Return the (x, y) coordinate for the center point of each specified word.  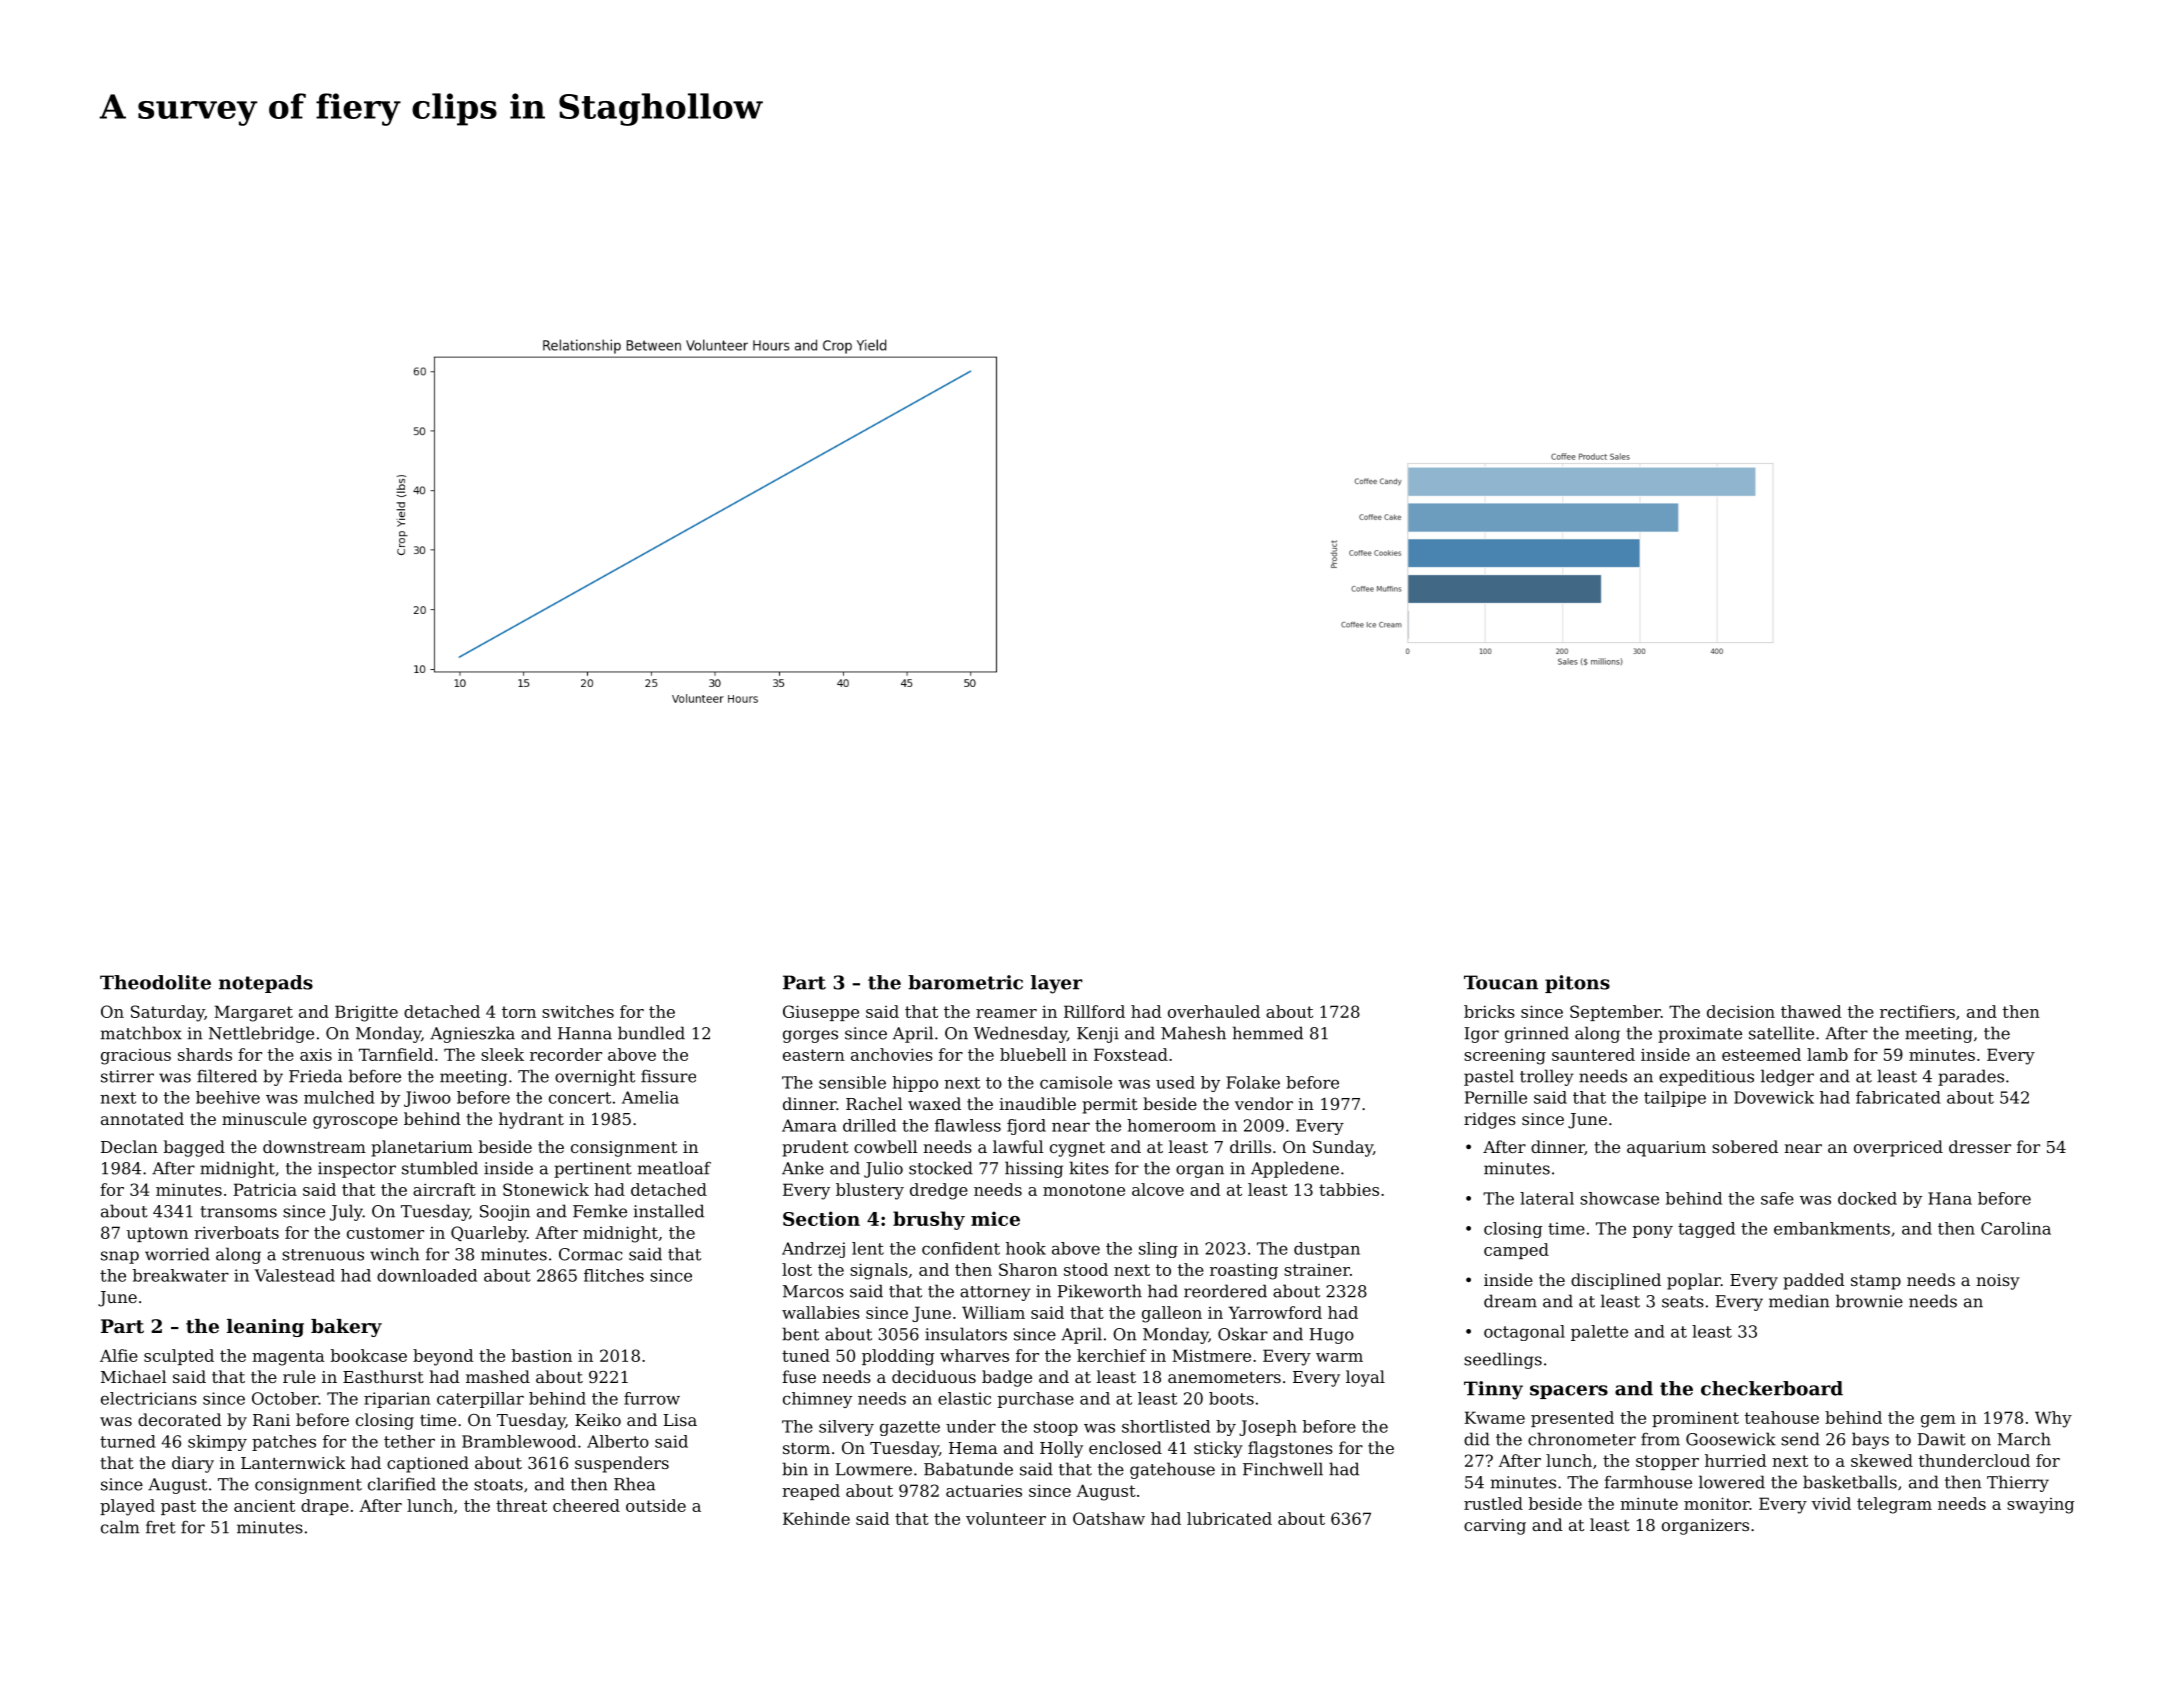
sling (1158, 1250)
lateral (1547, 1198)
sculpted (179, 1357)
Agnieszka (472, 1034)
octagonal (1524, 1333)
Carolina (2016, 1228)
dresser (1980, 1146)
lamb (1827, 1054)
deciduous (934, 1376)
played (127, 1507)
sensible (852, 1082)
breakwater (181, 1275)
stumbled (440, 1168)
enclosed (1125, 1447)
